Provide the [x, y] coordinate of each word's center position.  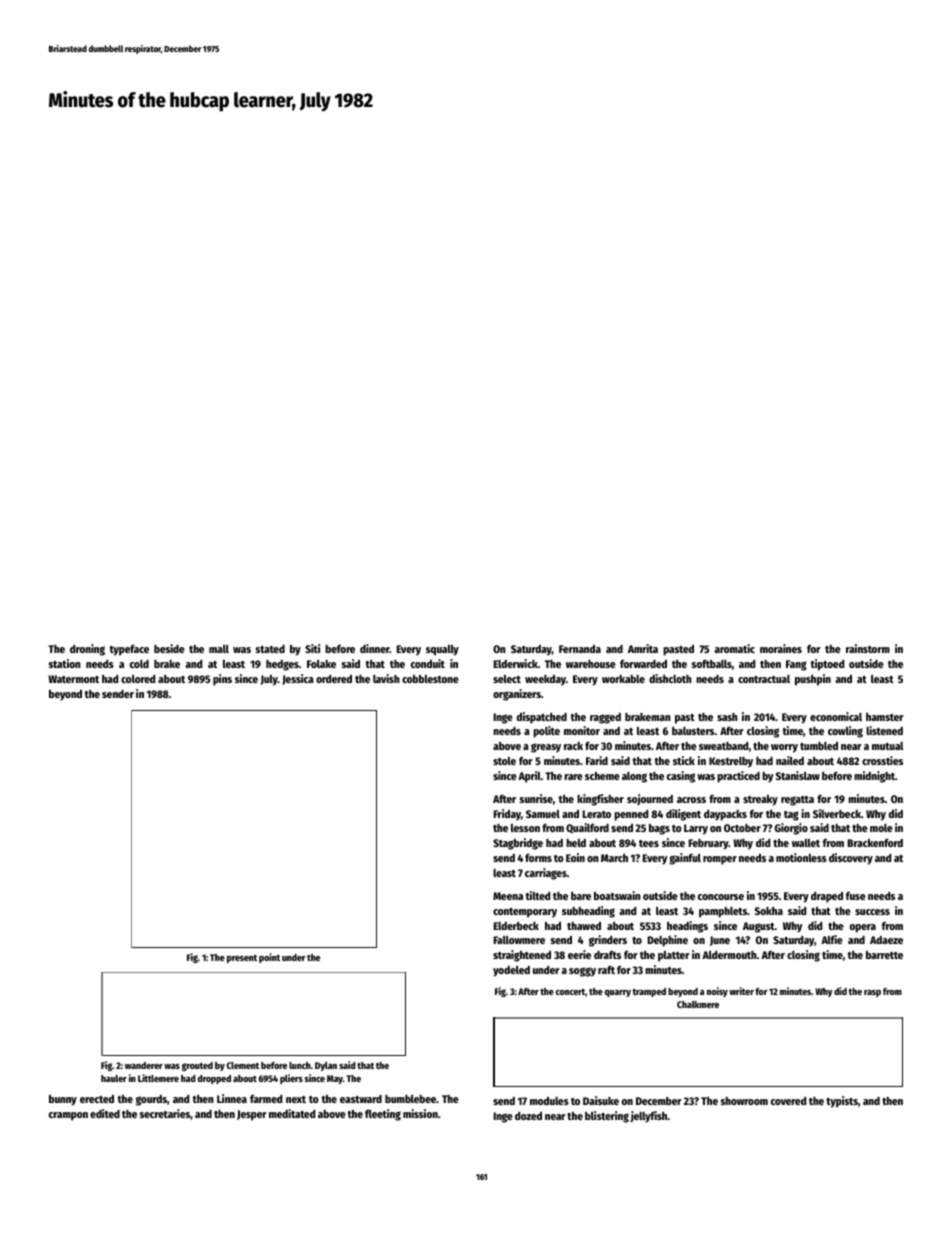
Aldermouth [729, 955]
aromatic [734, 648]
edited [105, 1113]
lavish [386, 678]
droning [87, 650]
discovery [851, 859]
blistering [607, 1117]
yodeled [511, 971]
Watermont [73, 679]
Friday [507, 815]
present [242, 958]
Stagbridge [518, 844]
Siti [312, 648]
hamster [885, 717]
